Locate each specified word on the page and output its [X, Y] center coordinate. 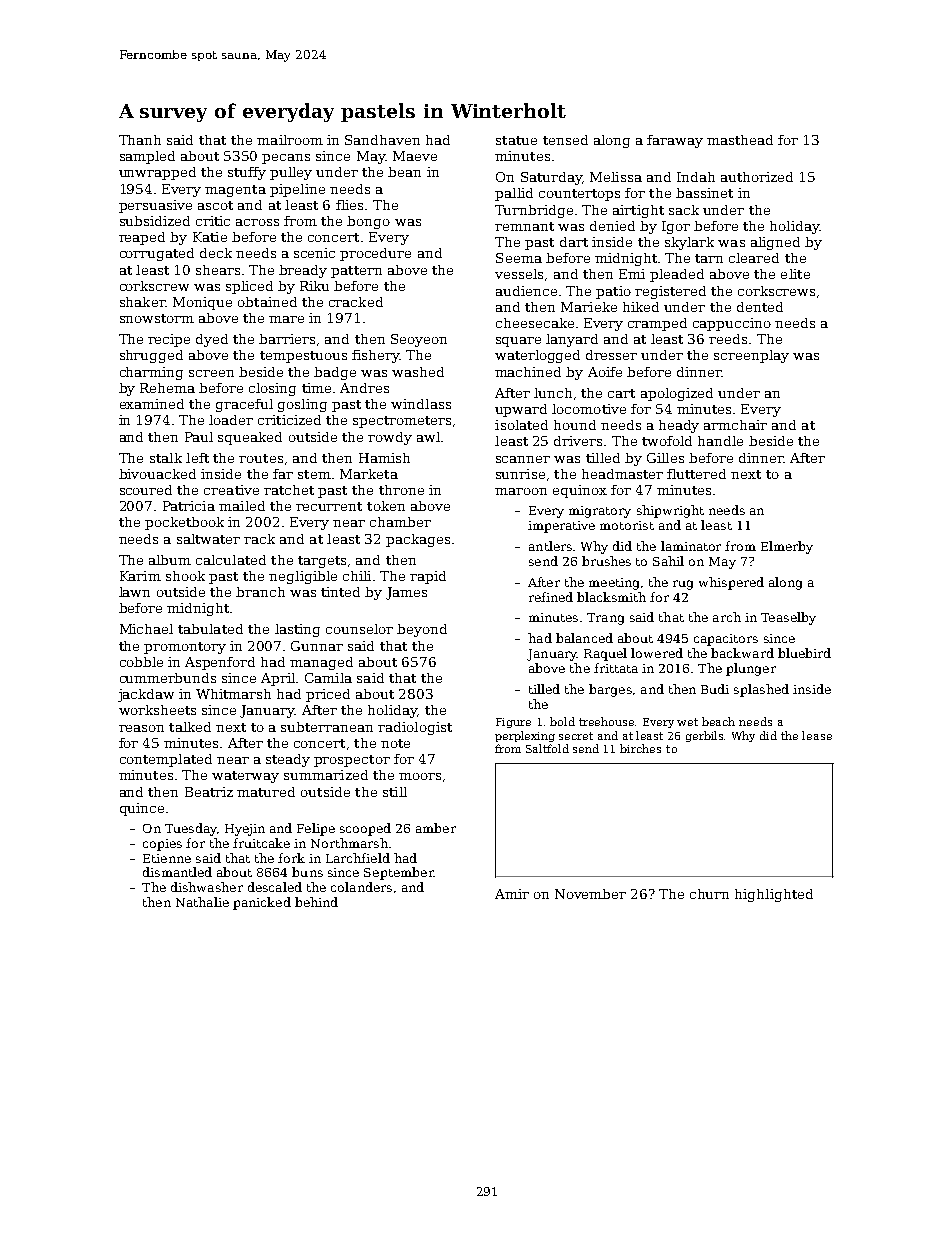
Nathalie [202, 902]
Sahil [668, 561]
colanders [361, 887]
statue [516, 140]
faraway [675, 141]
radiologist [415, 728]
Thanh [140, 140]
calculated [231, 560]
